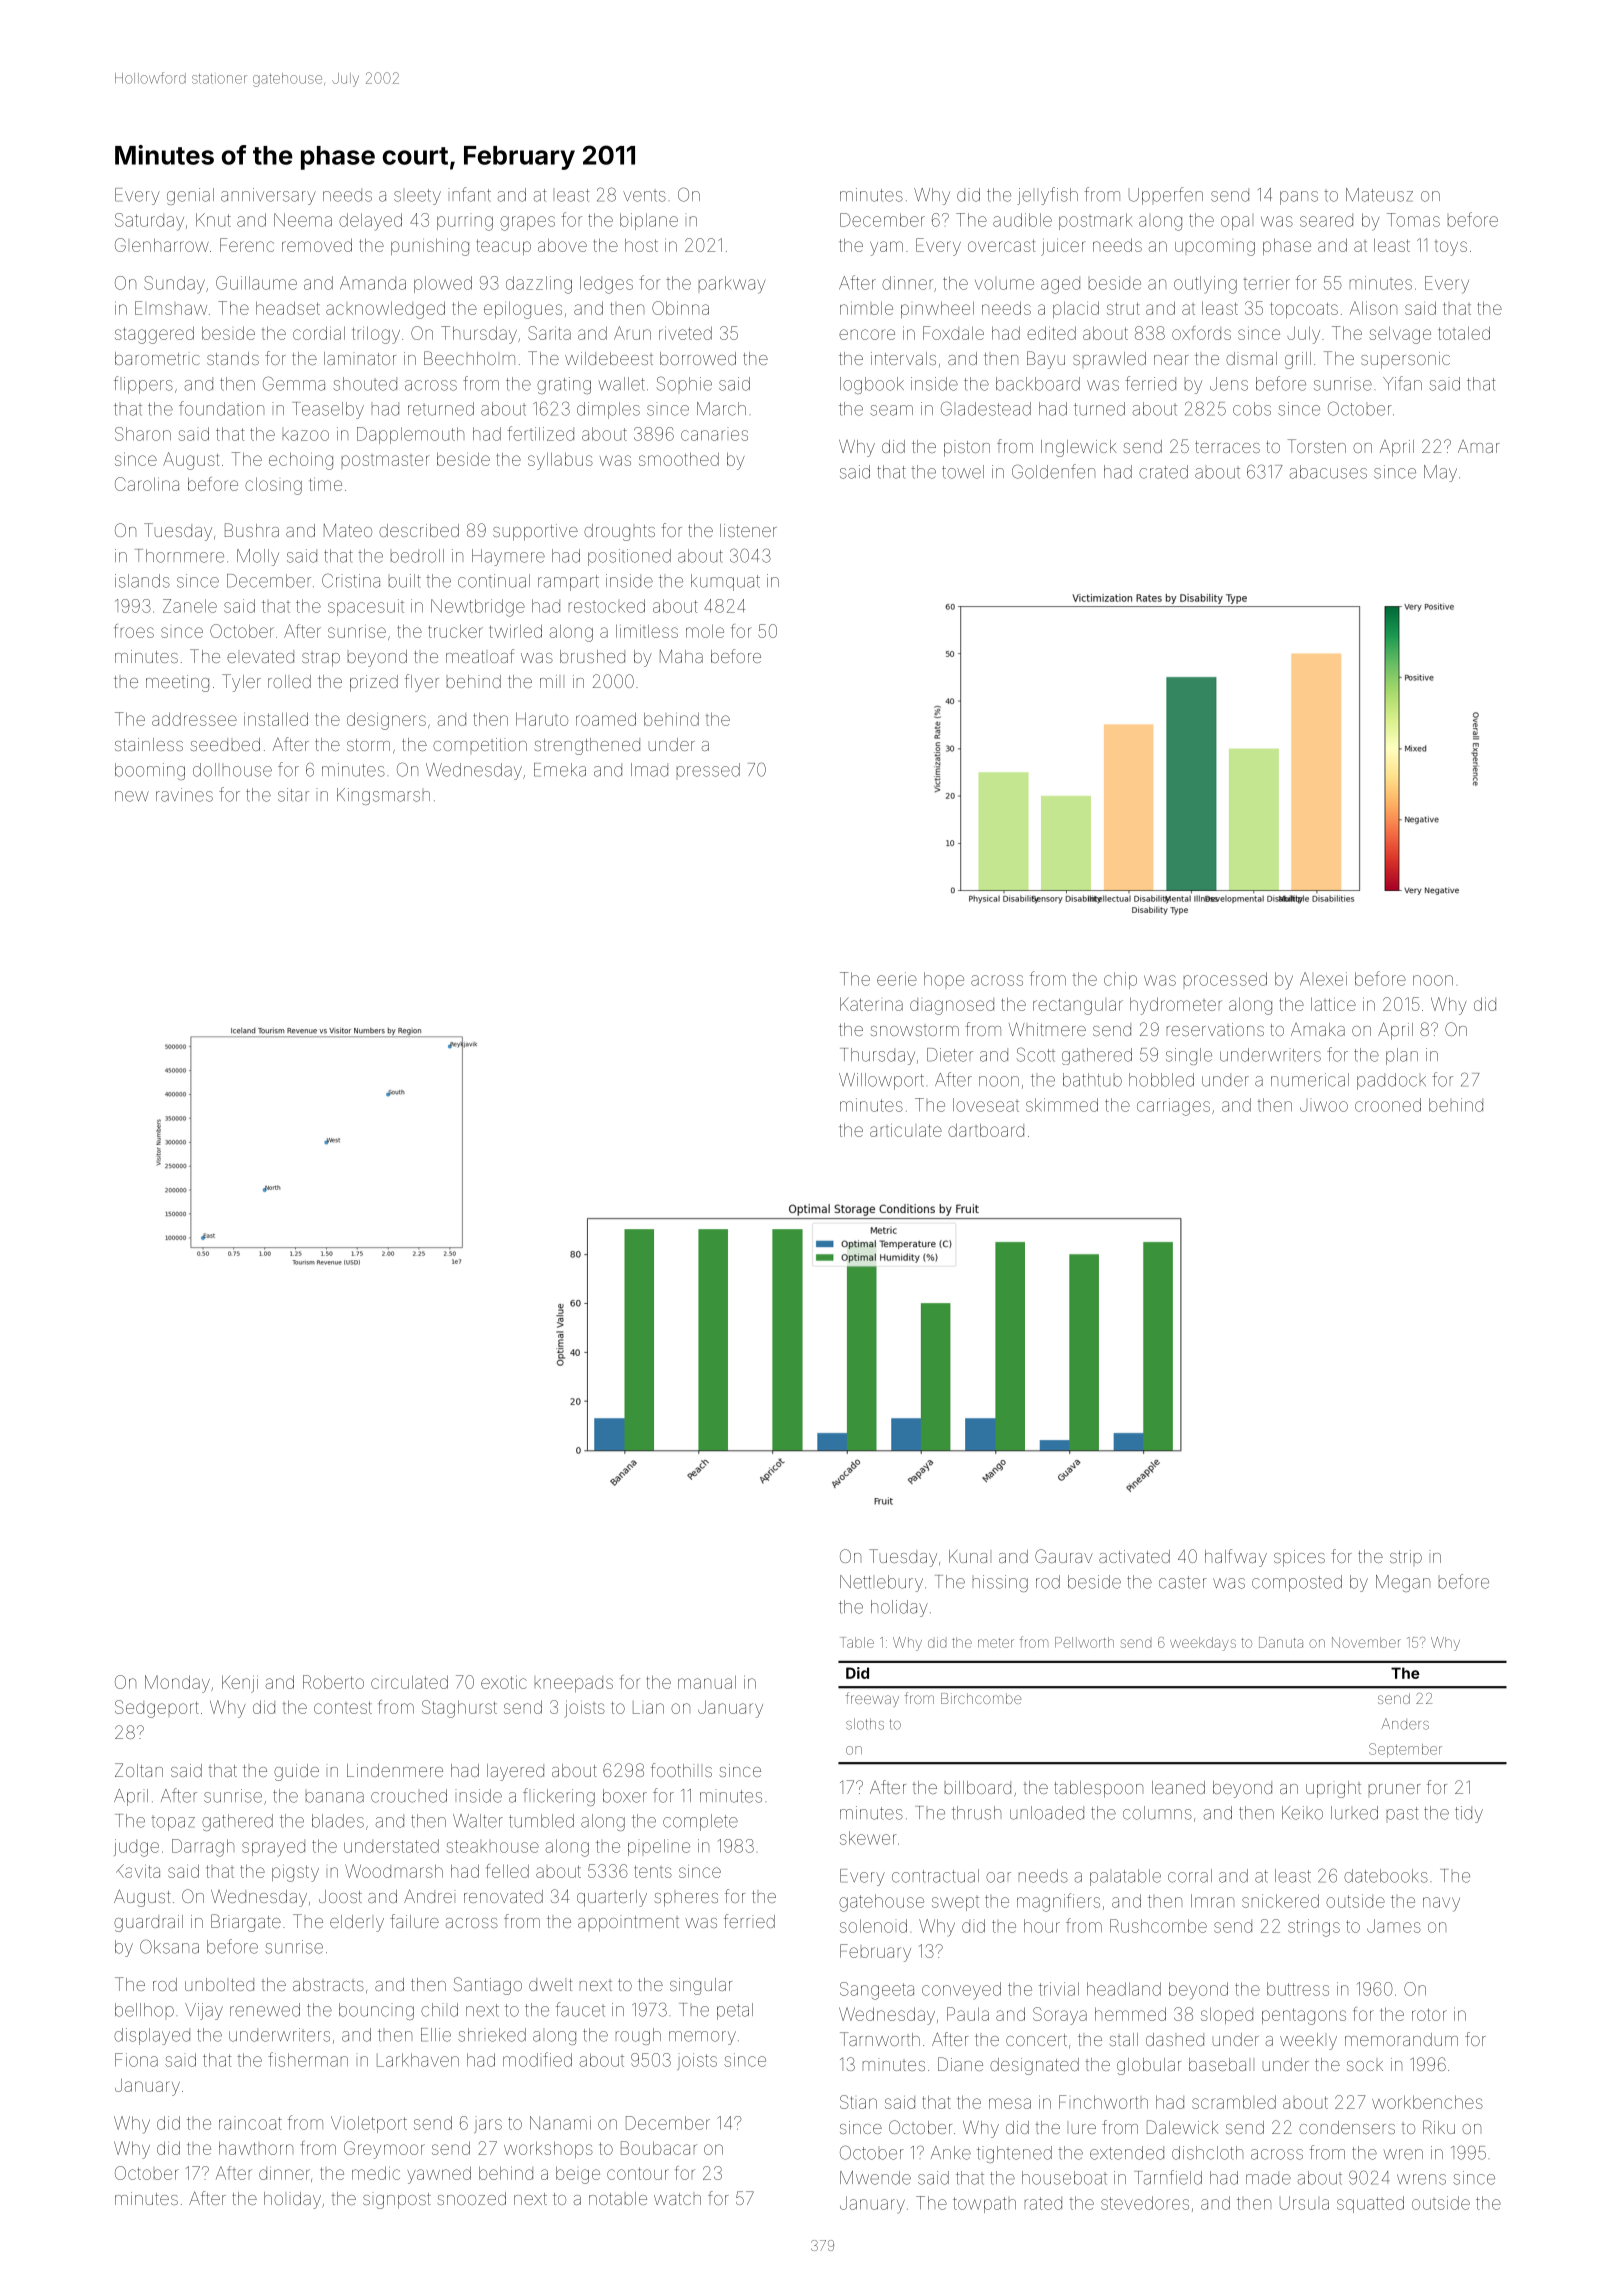 Image resolution: width=1620 pixels, height=2292 pixels. I want to click on staggered, so click(154, 335).
